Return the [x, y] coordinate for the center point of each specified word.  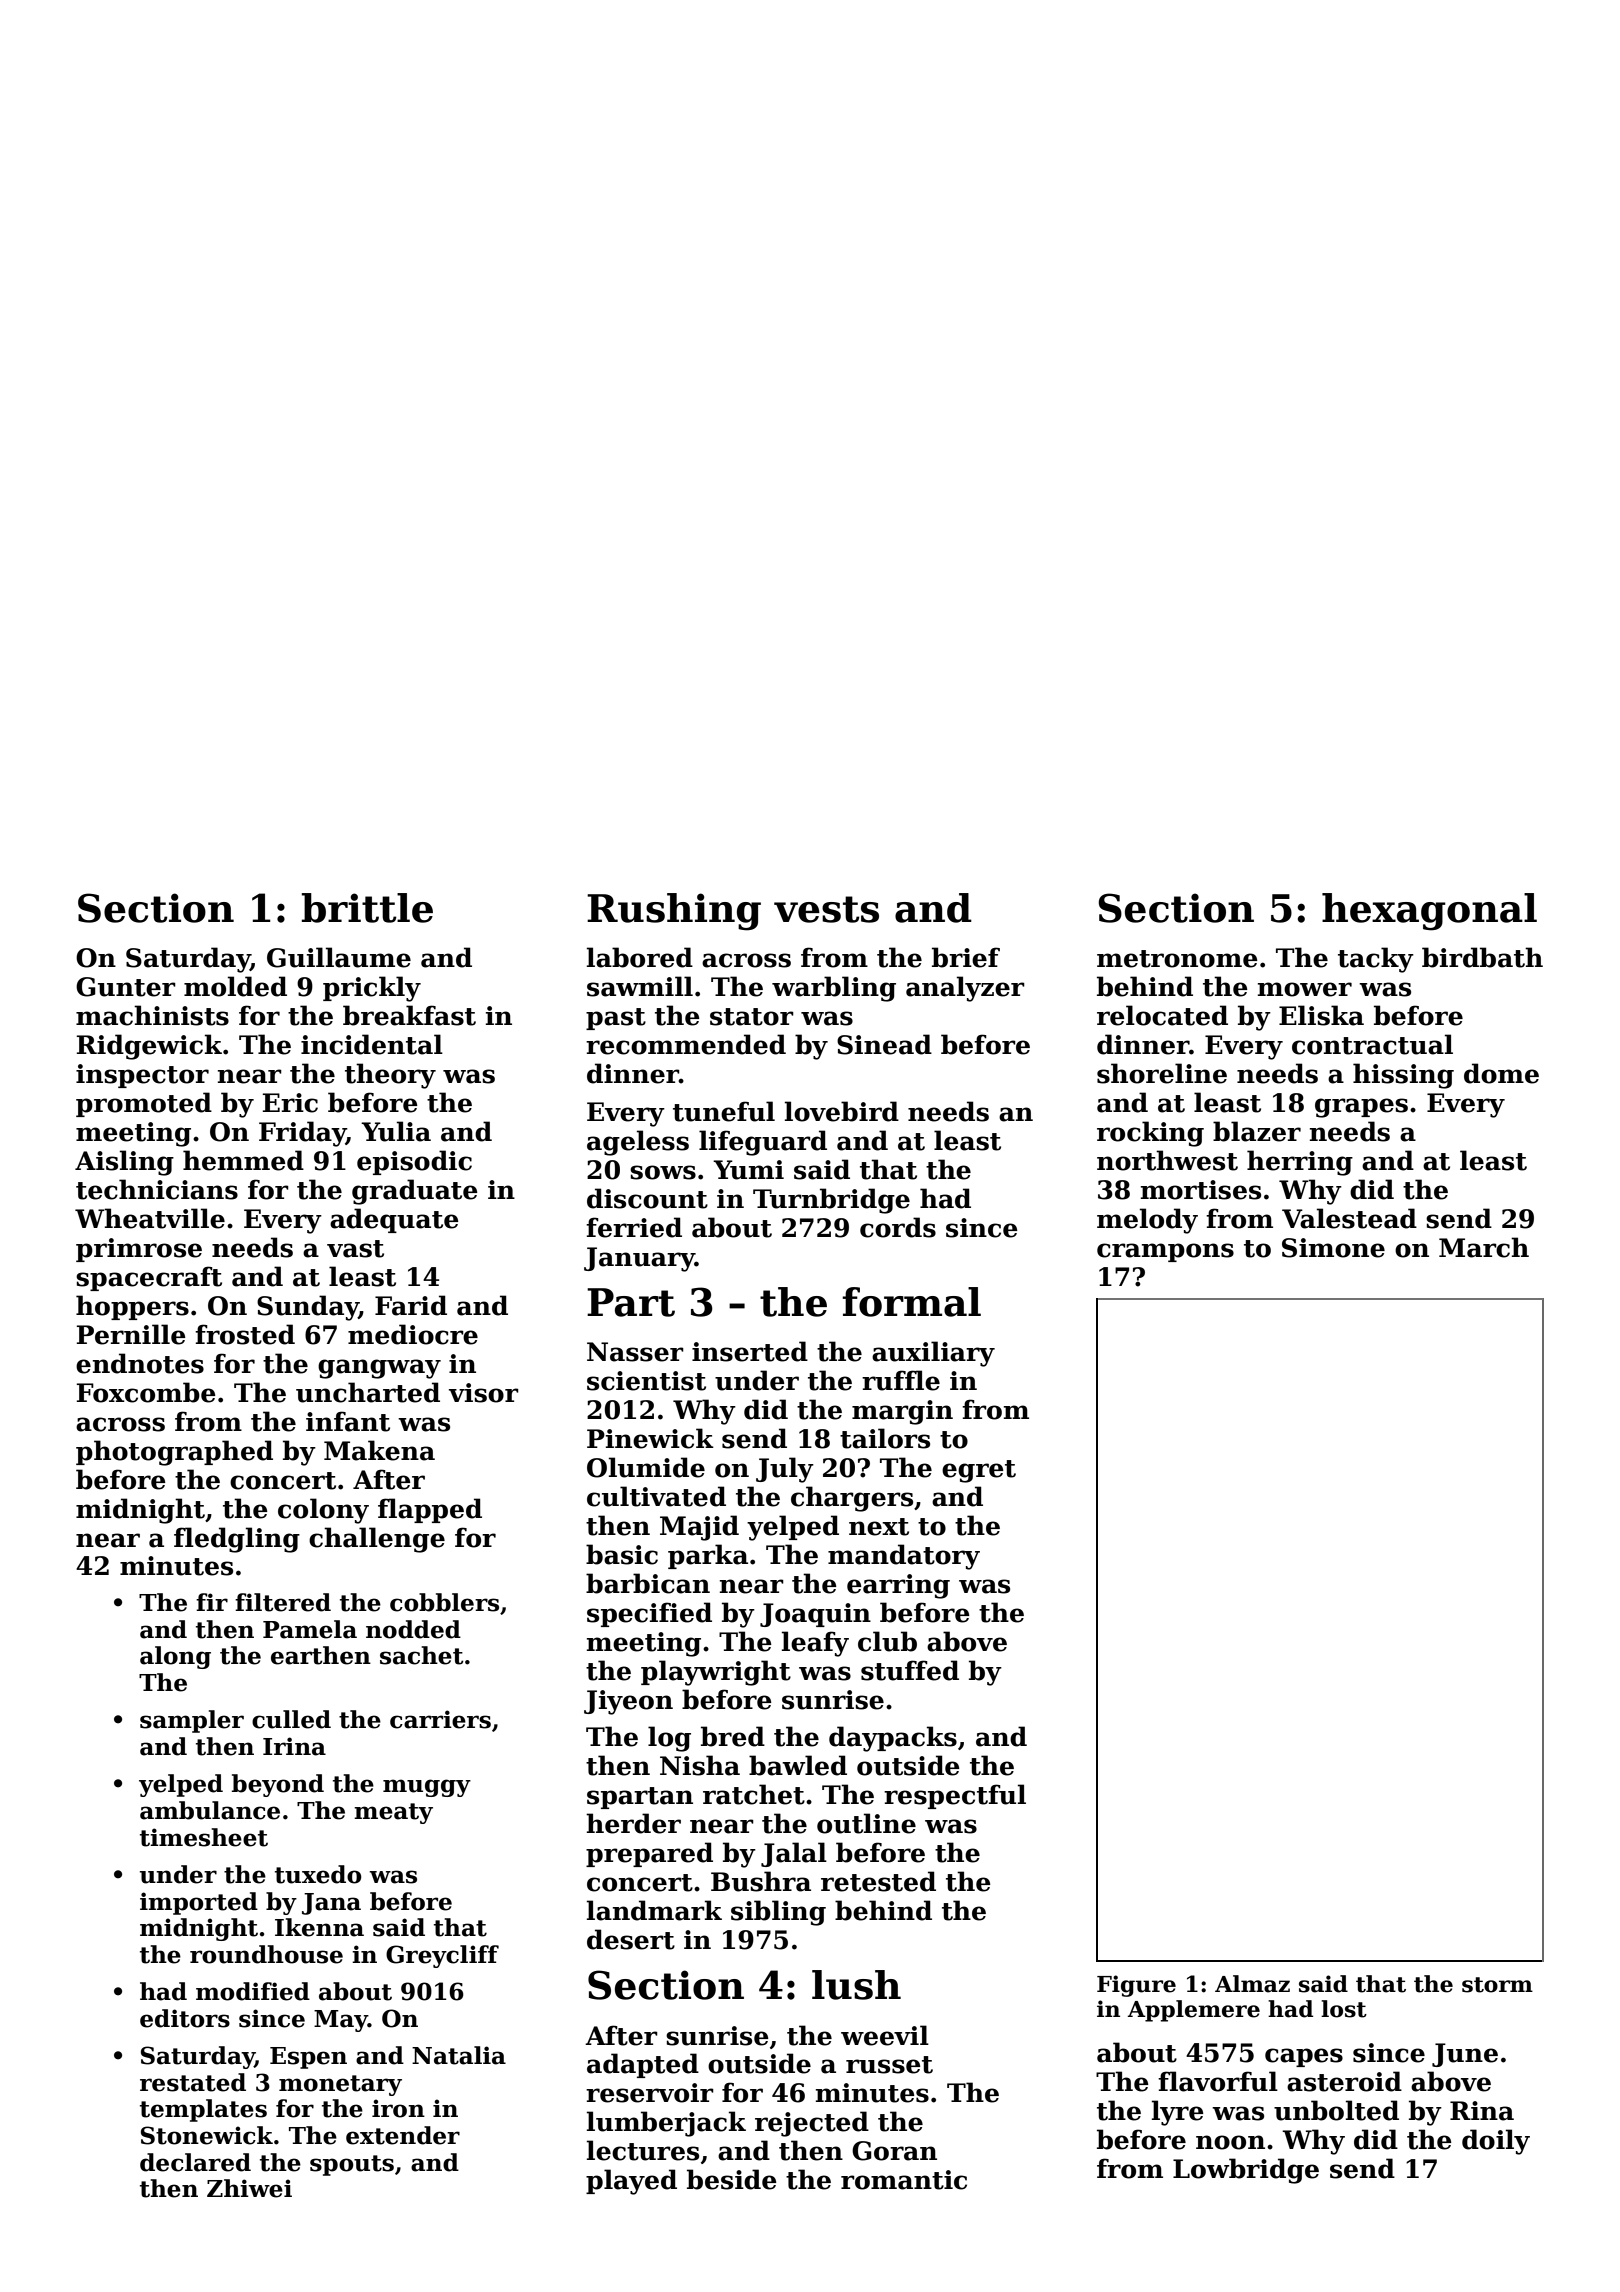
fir [212, 1602]
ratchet [754, 1794]
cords [898, 1227]
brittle [367, 908]
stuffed [910, 1670]
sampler [192, 1721]
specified [649, 1614]
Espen [308, 2058]
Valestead [1349, 1218]
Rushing [674, 912]
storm [1497, 1985]
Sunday [308, 1308]
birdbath [1482, 957]
